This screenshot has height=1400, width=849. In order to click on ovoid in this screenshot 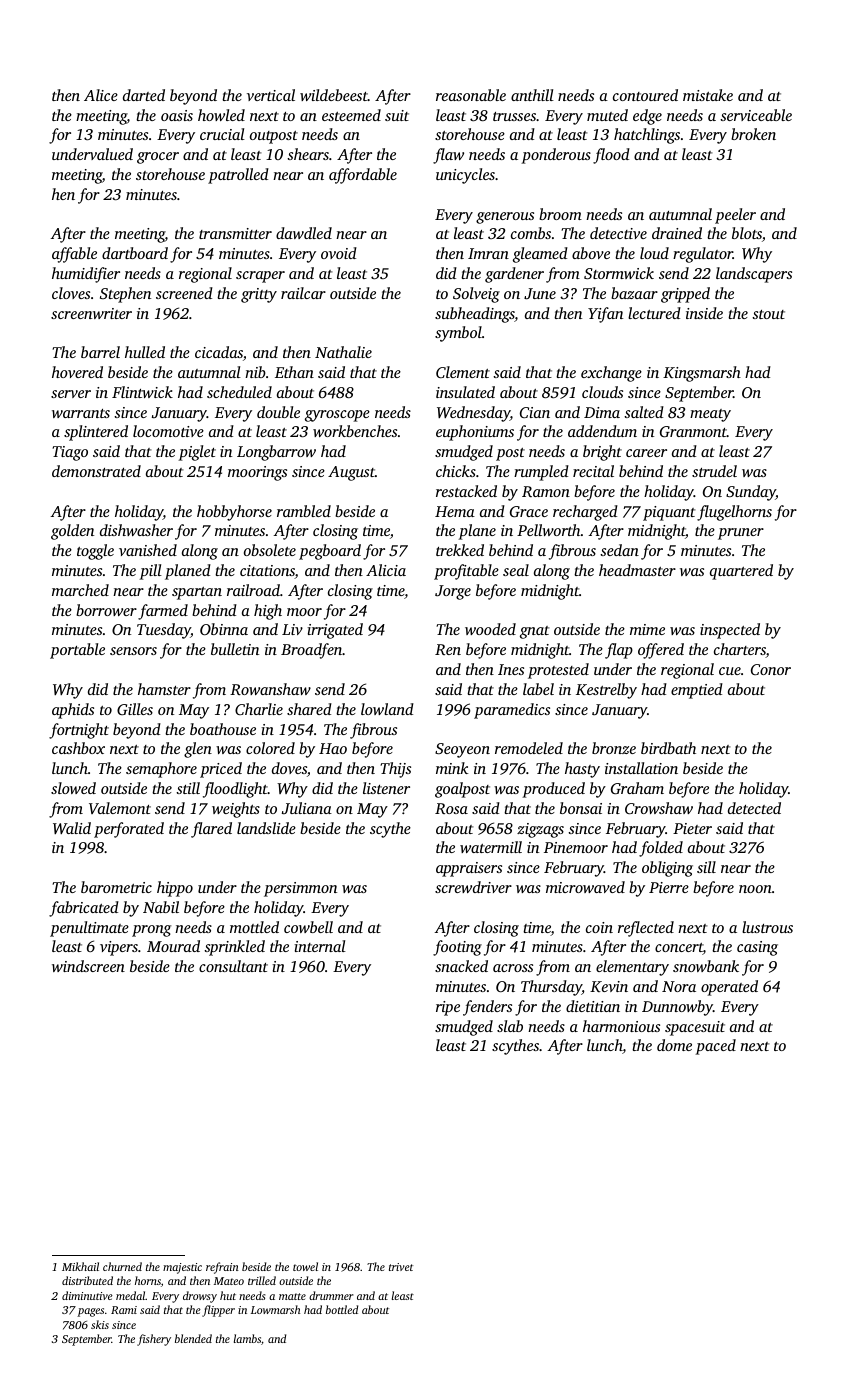, I will do `click(339, 253)`.
